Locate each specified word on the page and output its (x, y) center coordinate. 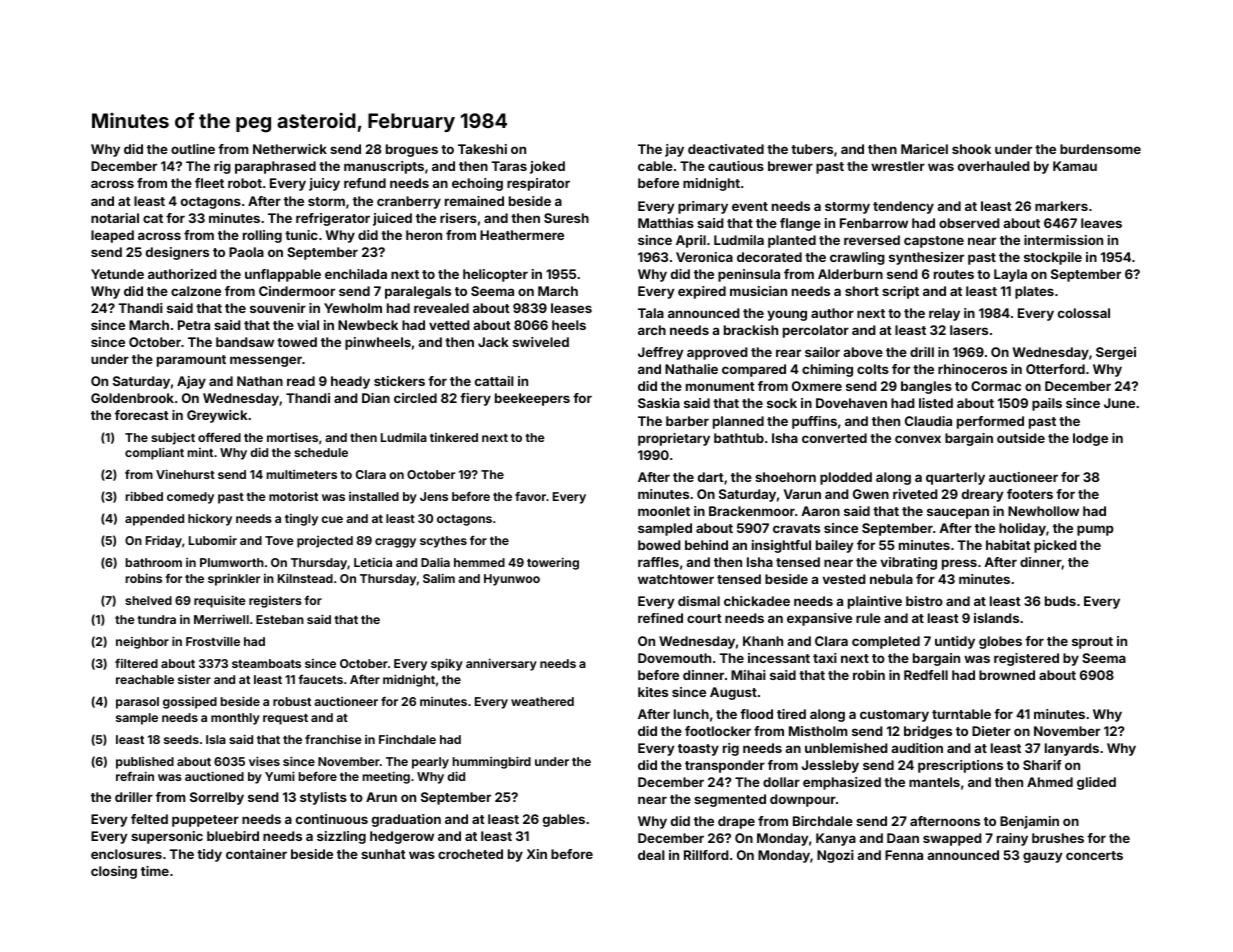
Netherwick (290, 149)
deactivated (726, 149)
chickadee (757, 601)
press (959, 564)
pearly (430, 763)
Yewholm (353, 308)
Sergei (1116, 353)
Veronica (704, 257)
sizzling (341, 837)
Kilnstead (305, 578)
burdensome (1100, 149)
